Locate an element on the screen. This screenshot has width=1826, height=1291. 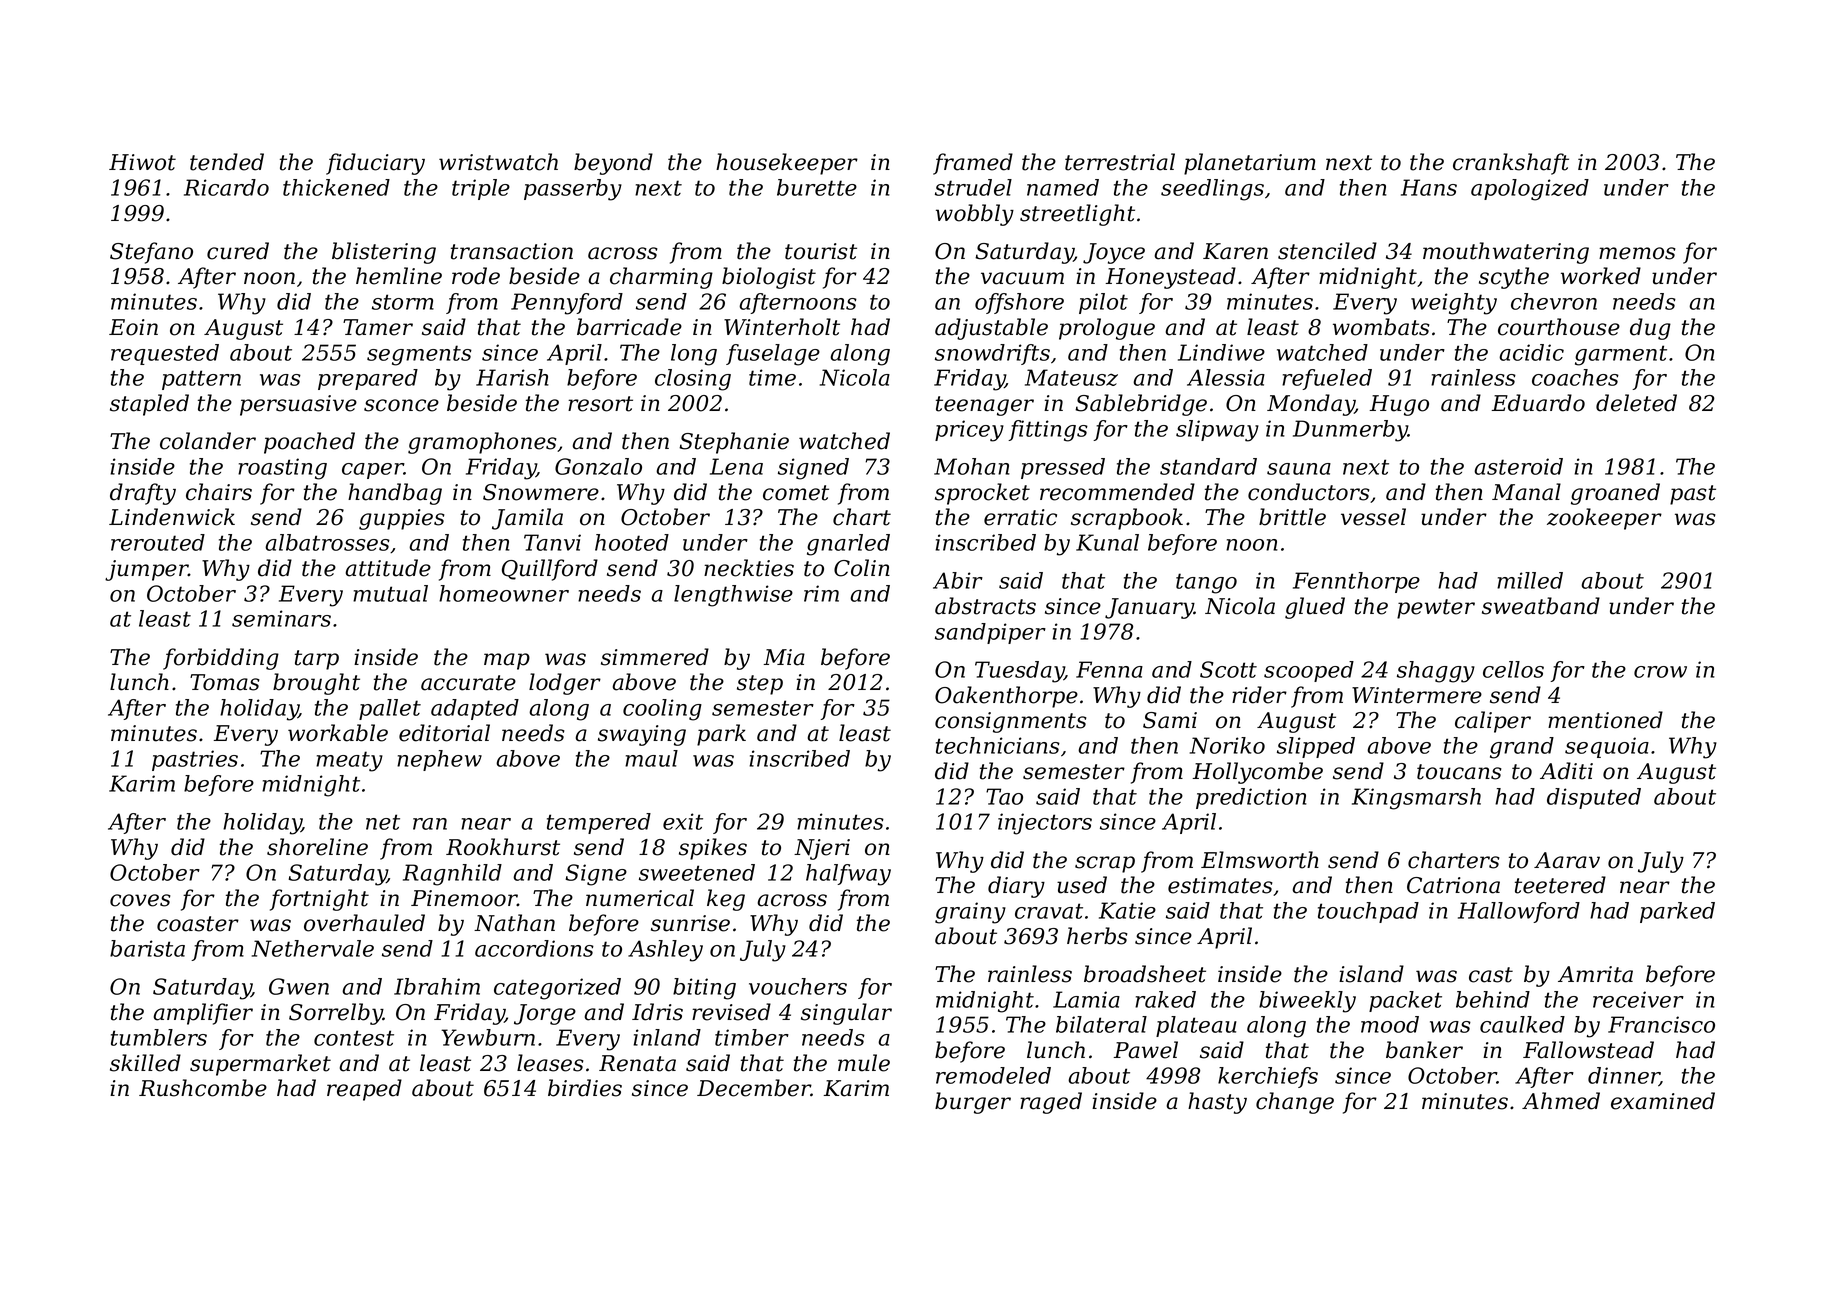
editorial is located at coordinates (444, 733).
